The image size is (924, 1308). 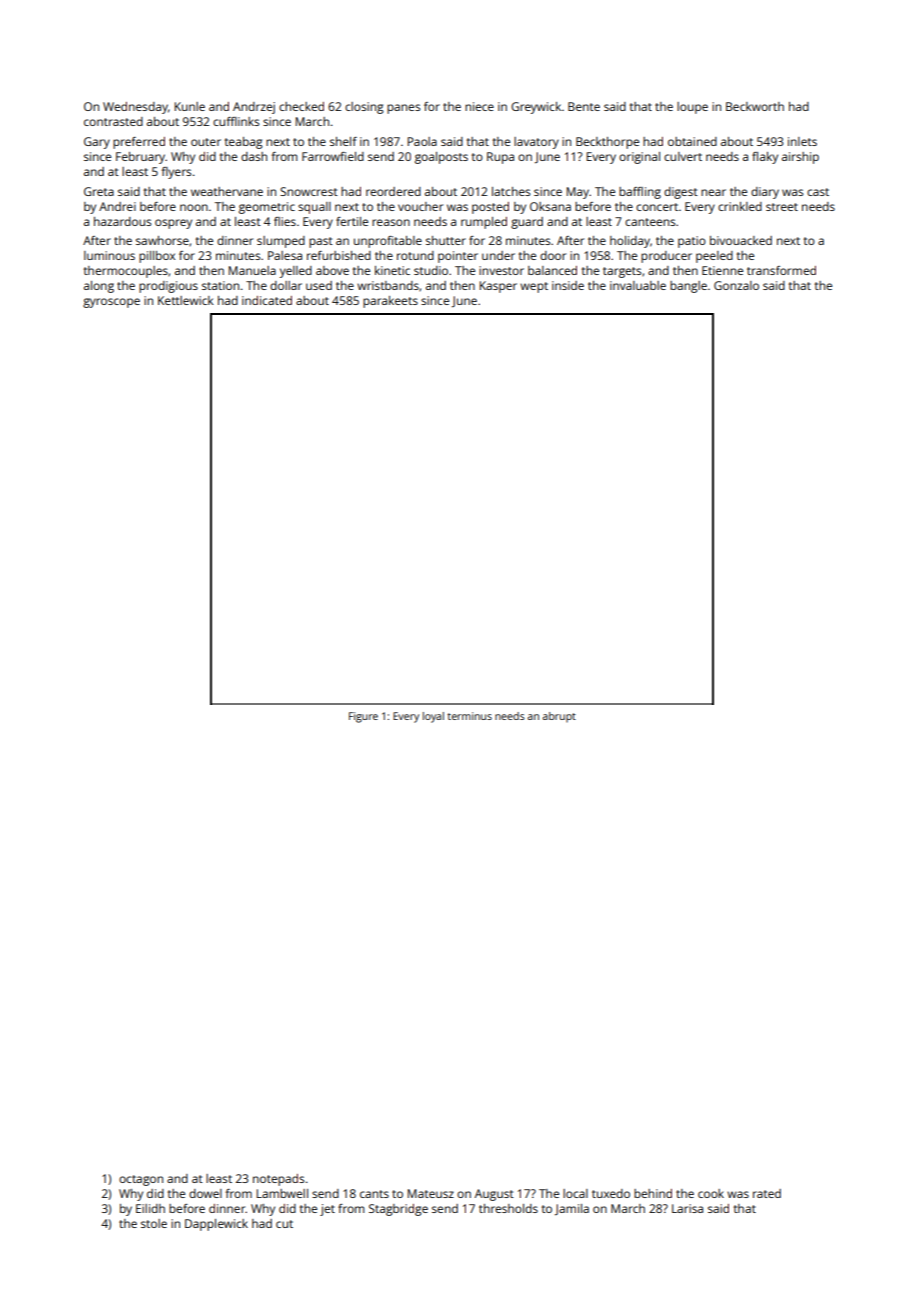 What do you see at coordinates (189, 106) in the screenshot?
I see `Kunle` at bounding box center [189, 106].
